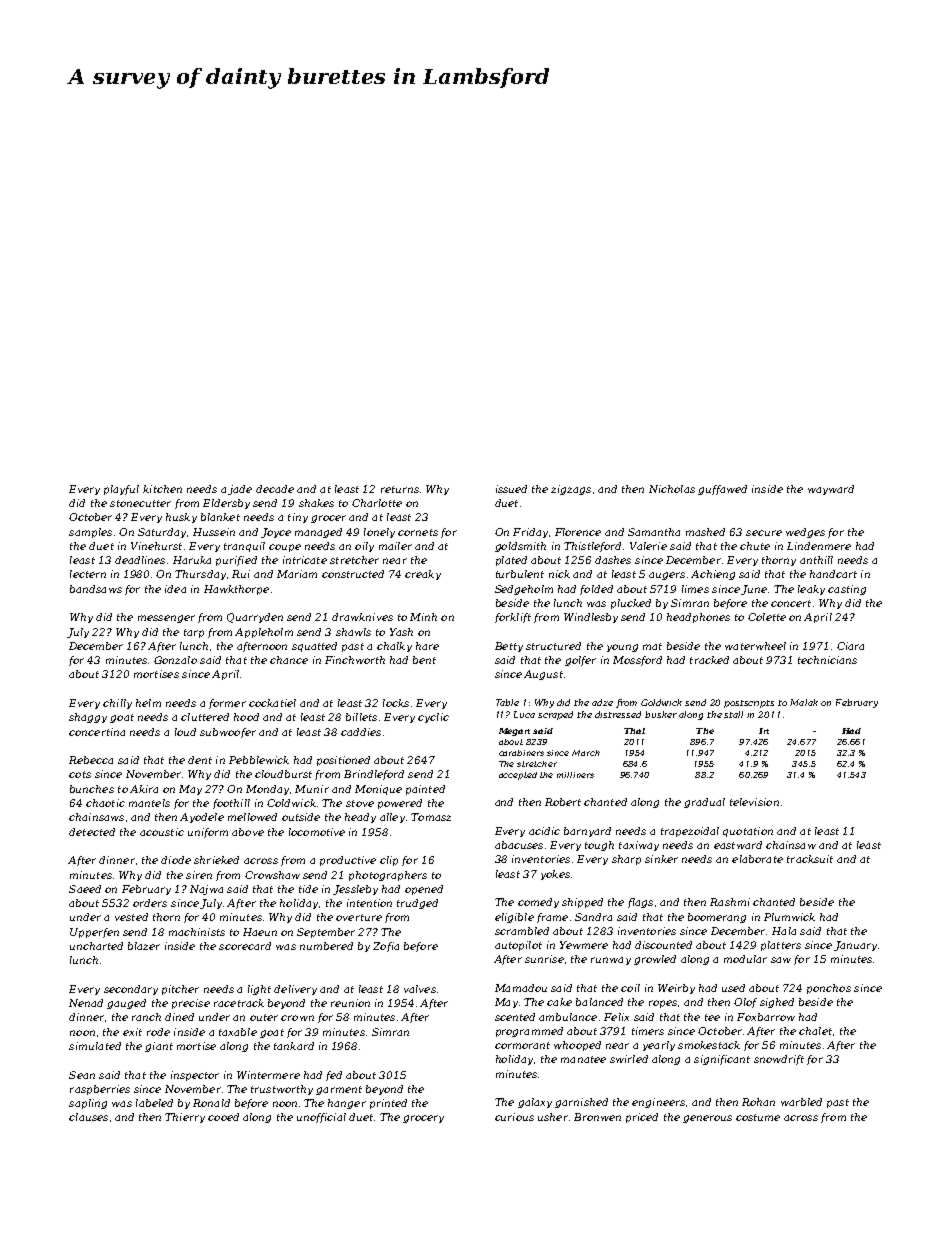 The width and height of the page is (952, 1233). Describe the element at coordinates (88, 1117) in the page. I see `clauses` at that location.
